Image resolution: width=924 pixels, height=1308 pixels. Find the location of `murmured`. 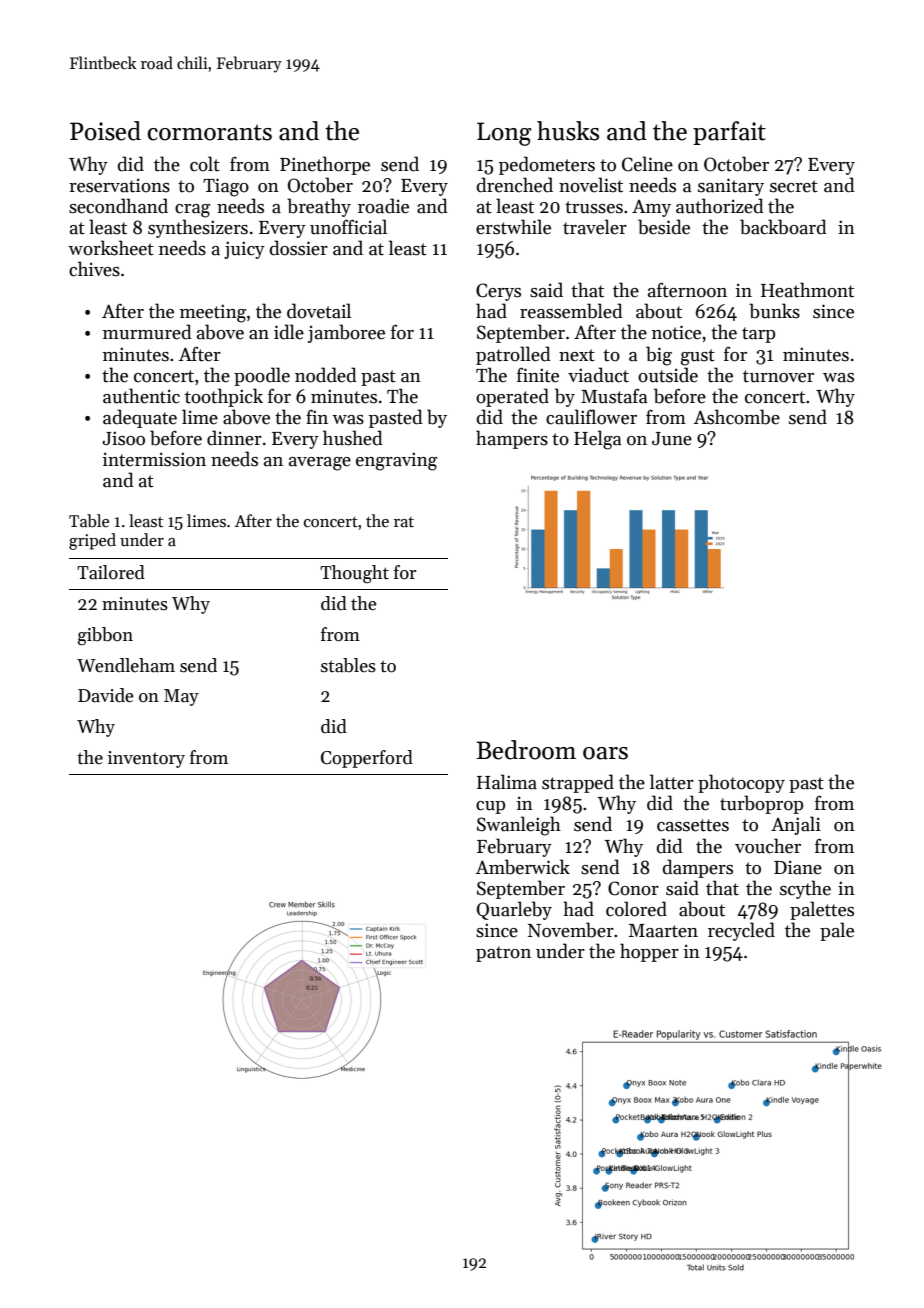

murmured is located at coordinates (147, 332).
